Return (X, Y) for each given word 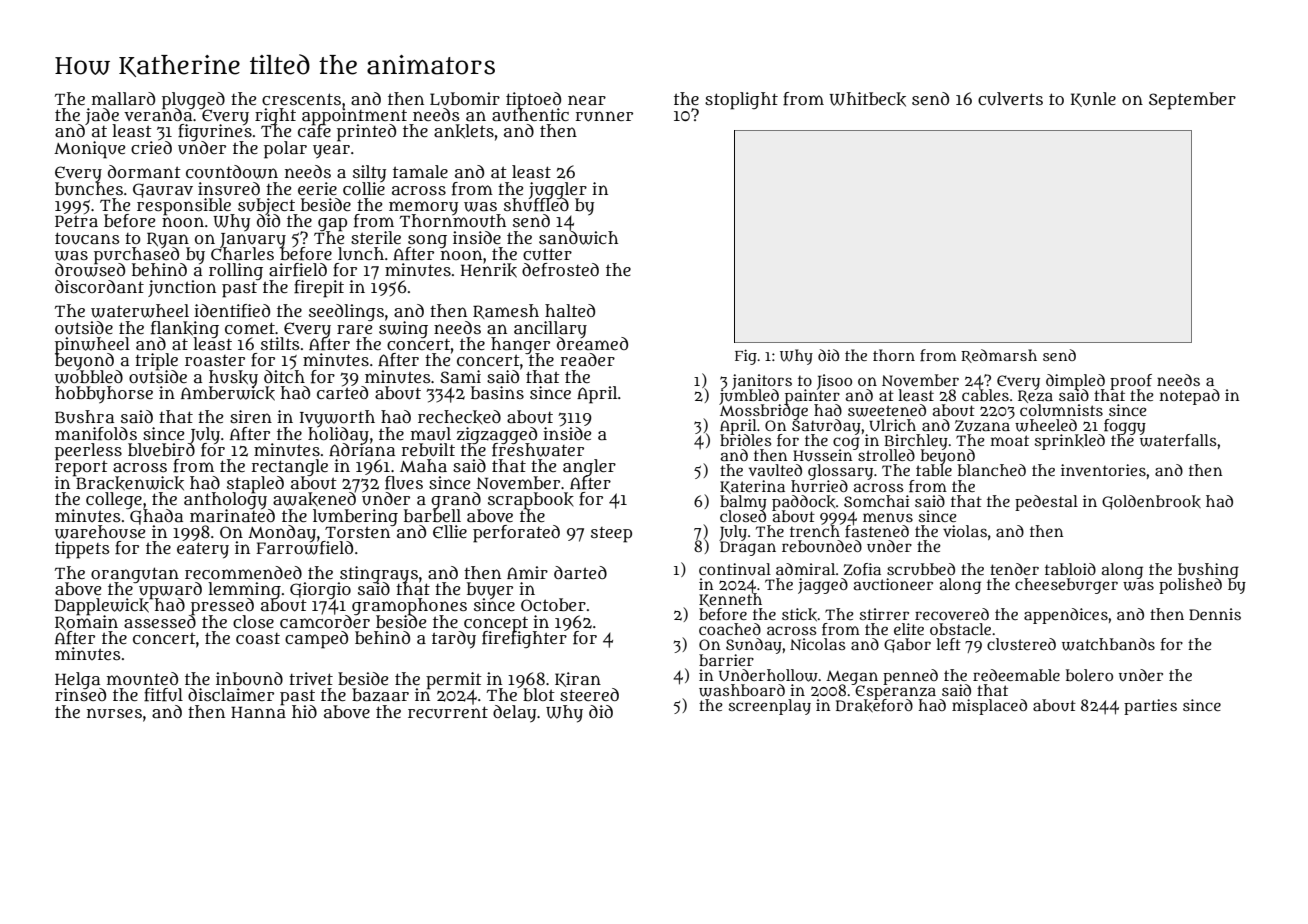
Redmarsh (999, 356)
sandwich (578, 238)
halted (570, 310)
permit (454, 680)
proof (1131, 382)
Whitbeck (867, 99)
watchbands (1108, 644)
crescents (301, 99)
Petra (76, 221)
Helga (78, 680)
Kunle (1093, 99)
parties (1150, 707)
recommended (243, 572)
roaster (215, 361)
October (553, 604)
